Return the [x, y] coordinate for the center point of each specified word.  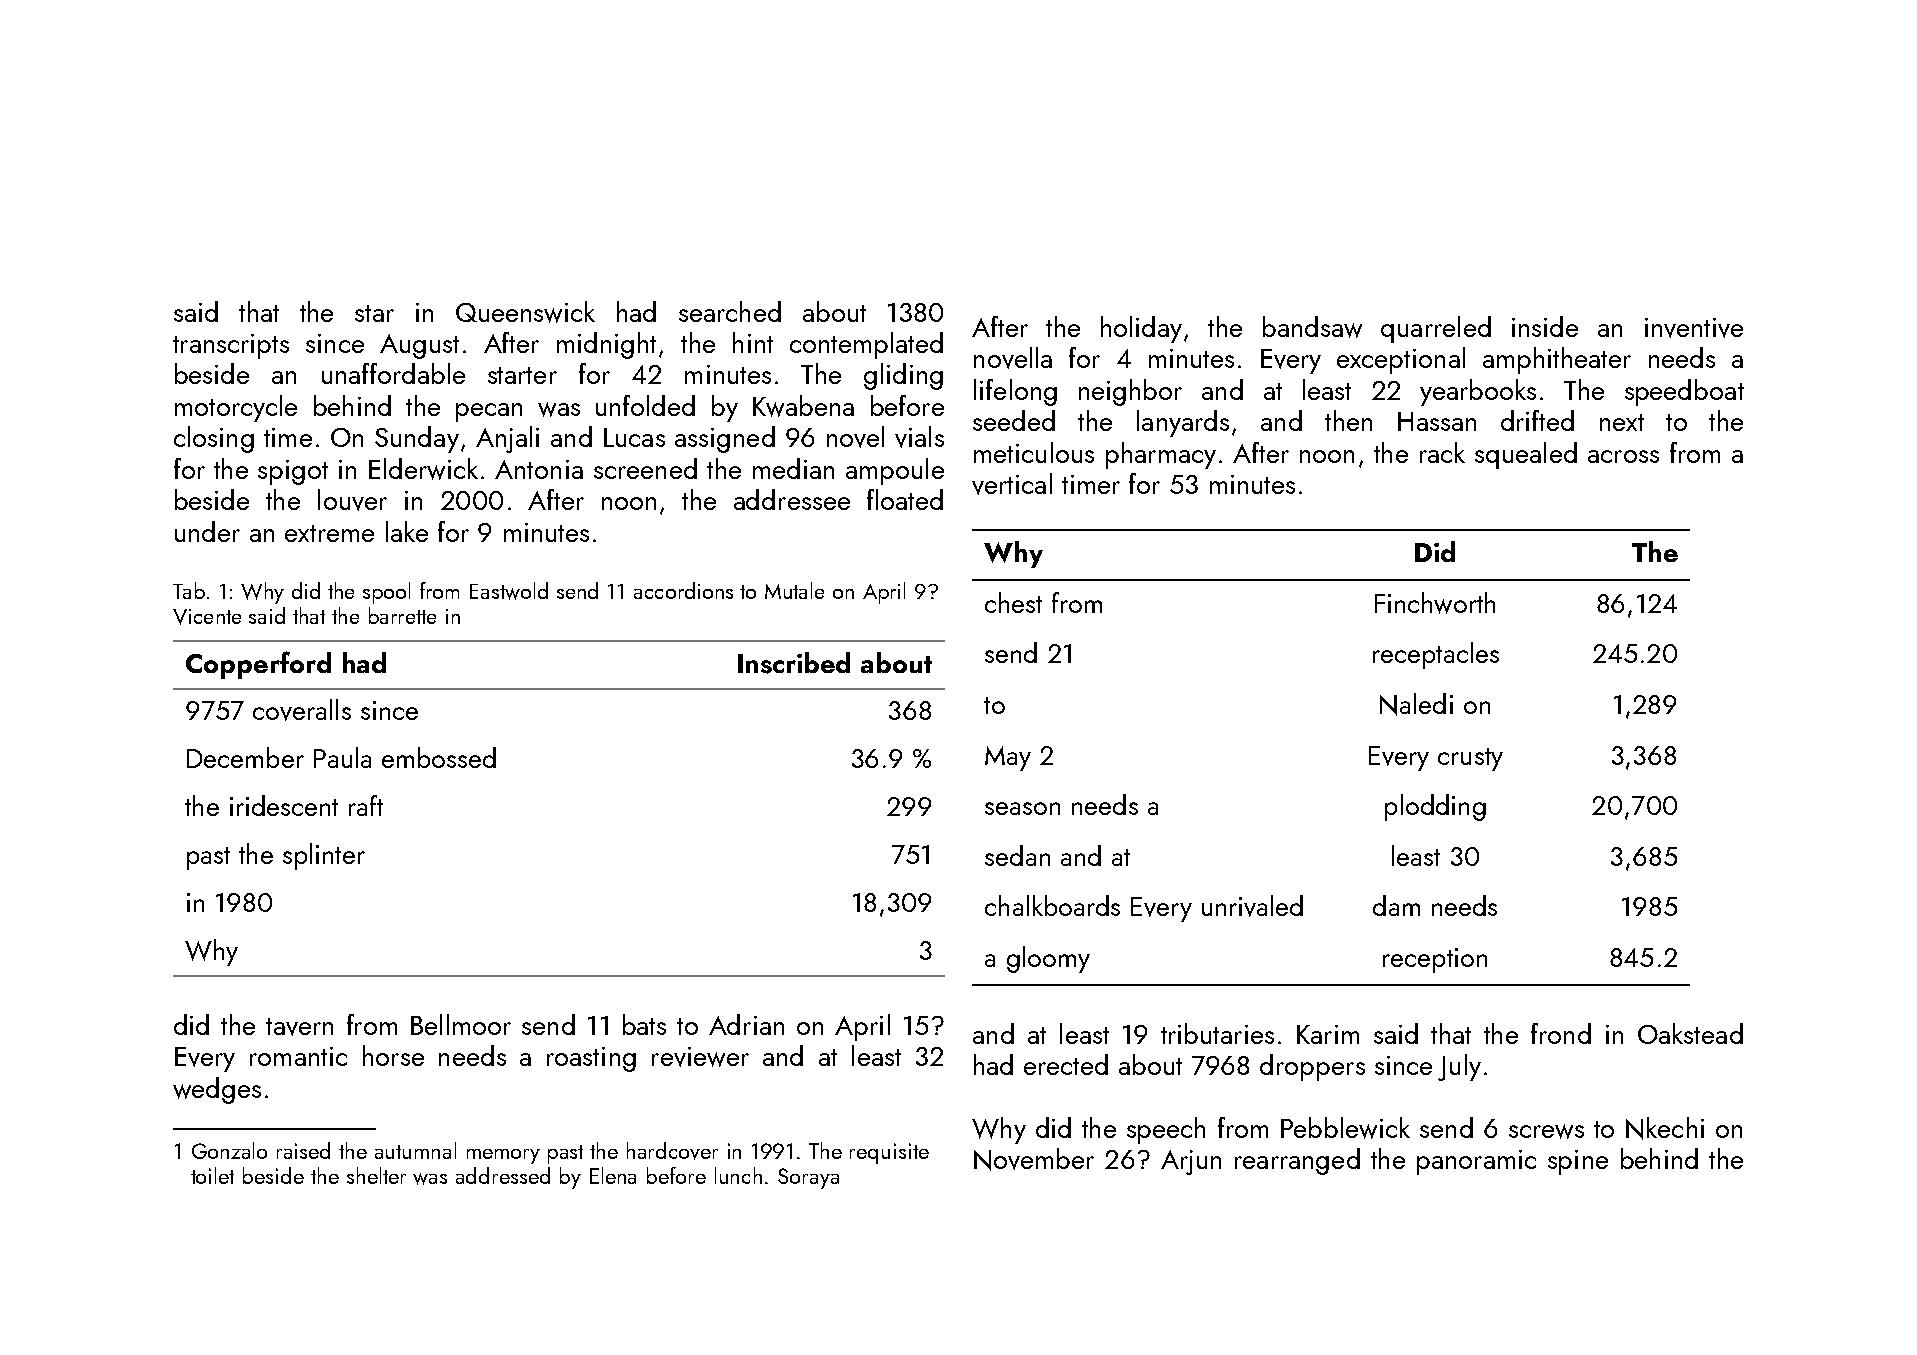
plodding [1435, 807]
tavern [299, 1027]
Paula [342, 757]
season [1022, 808]
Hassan [1437, 421]
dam [1396, 905]
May [1008, 758]
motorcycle [236, 408]
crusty [1470, 759]
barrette [402, 615]
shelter [376, 1175]
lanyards [1183, 423]
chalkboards [1052, 905]
